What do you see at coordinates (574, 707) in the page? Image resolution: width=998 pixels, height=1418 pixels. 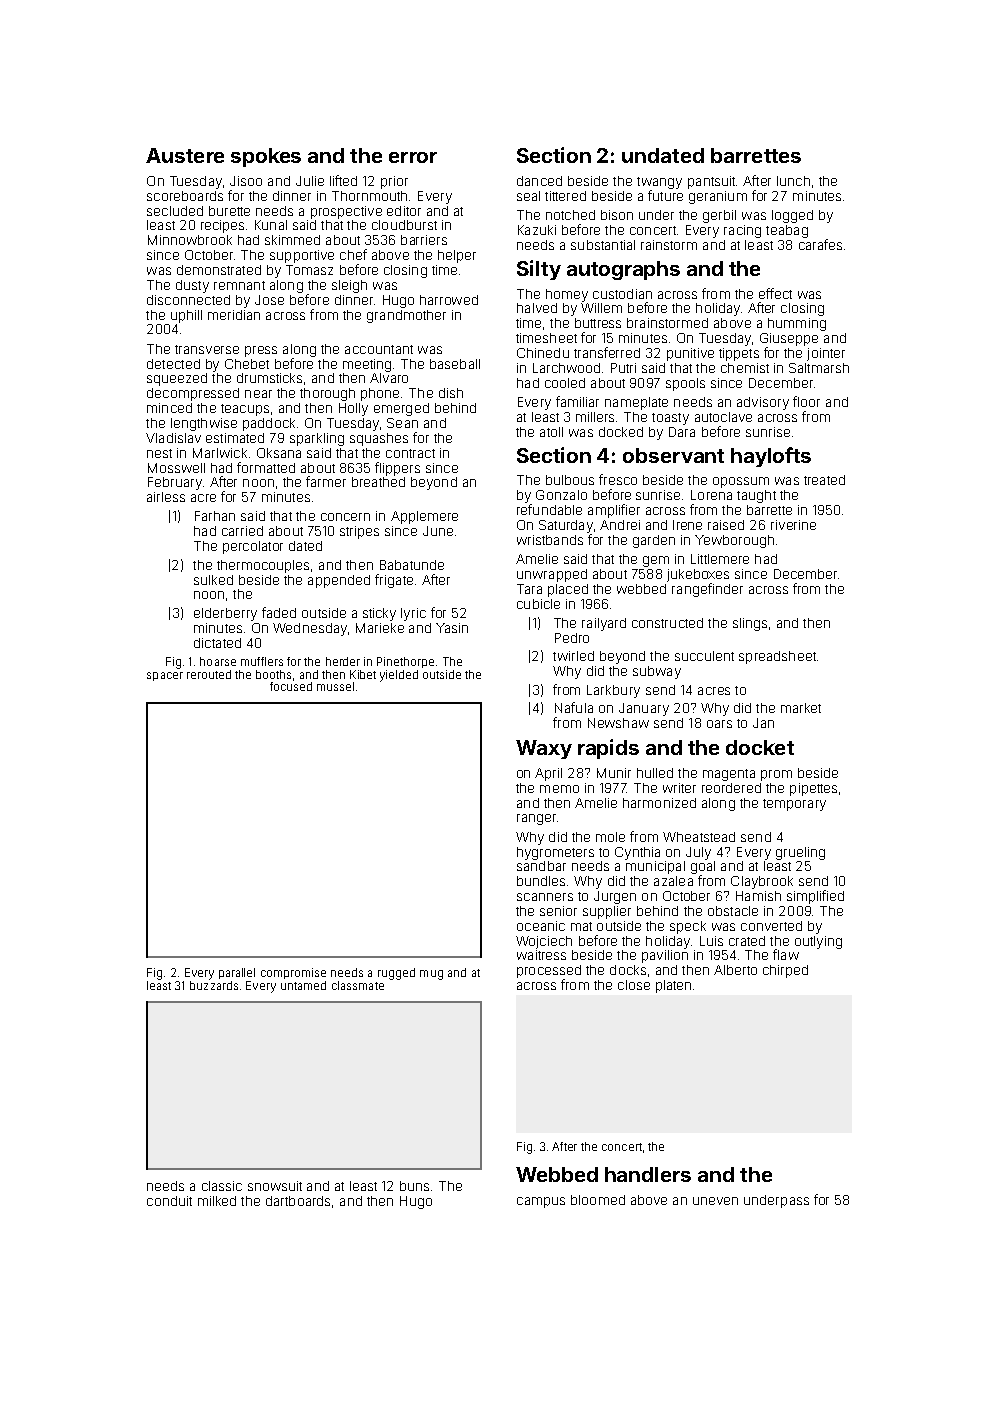 I see `Nafula` at bounding box center [574, 707].
